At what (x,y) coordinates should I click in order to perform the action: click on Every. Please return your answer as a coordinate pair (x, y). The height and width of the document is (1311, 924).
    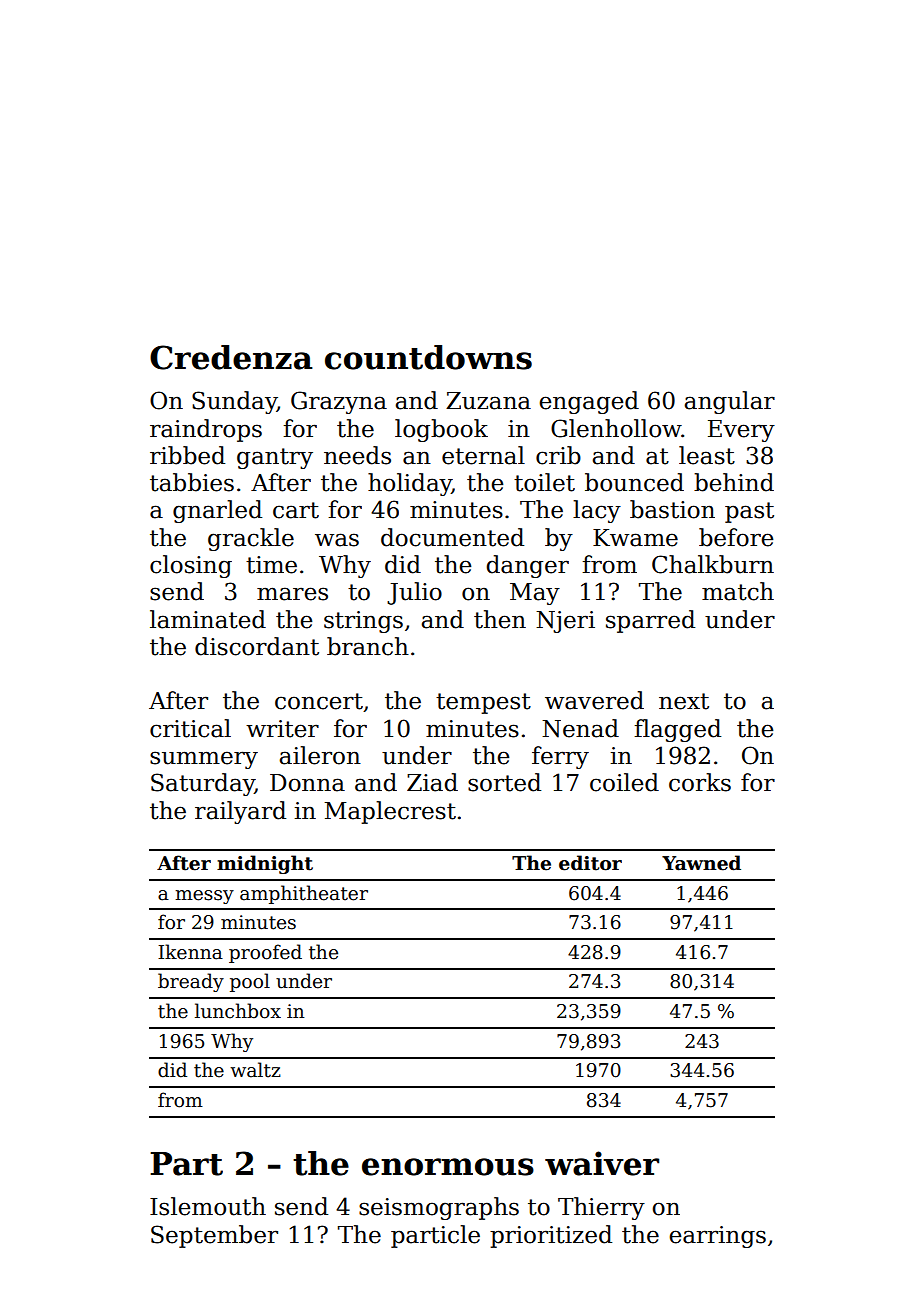
    Looking at the image, I should click on (741, 431).
